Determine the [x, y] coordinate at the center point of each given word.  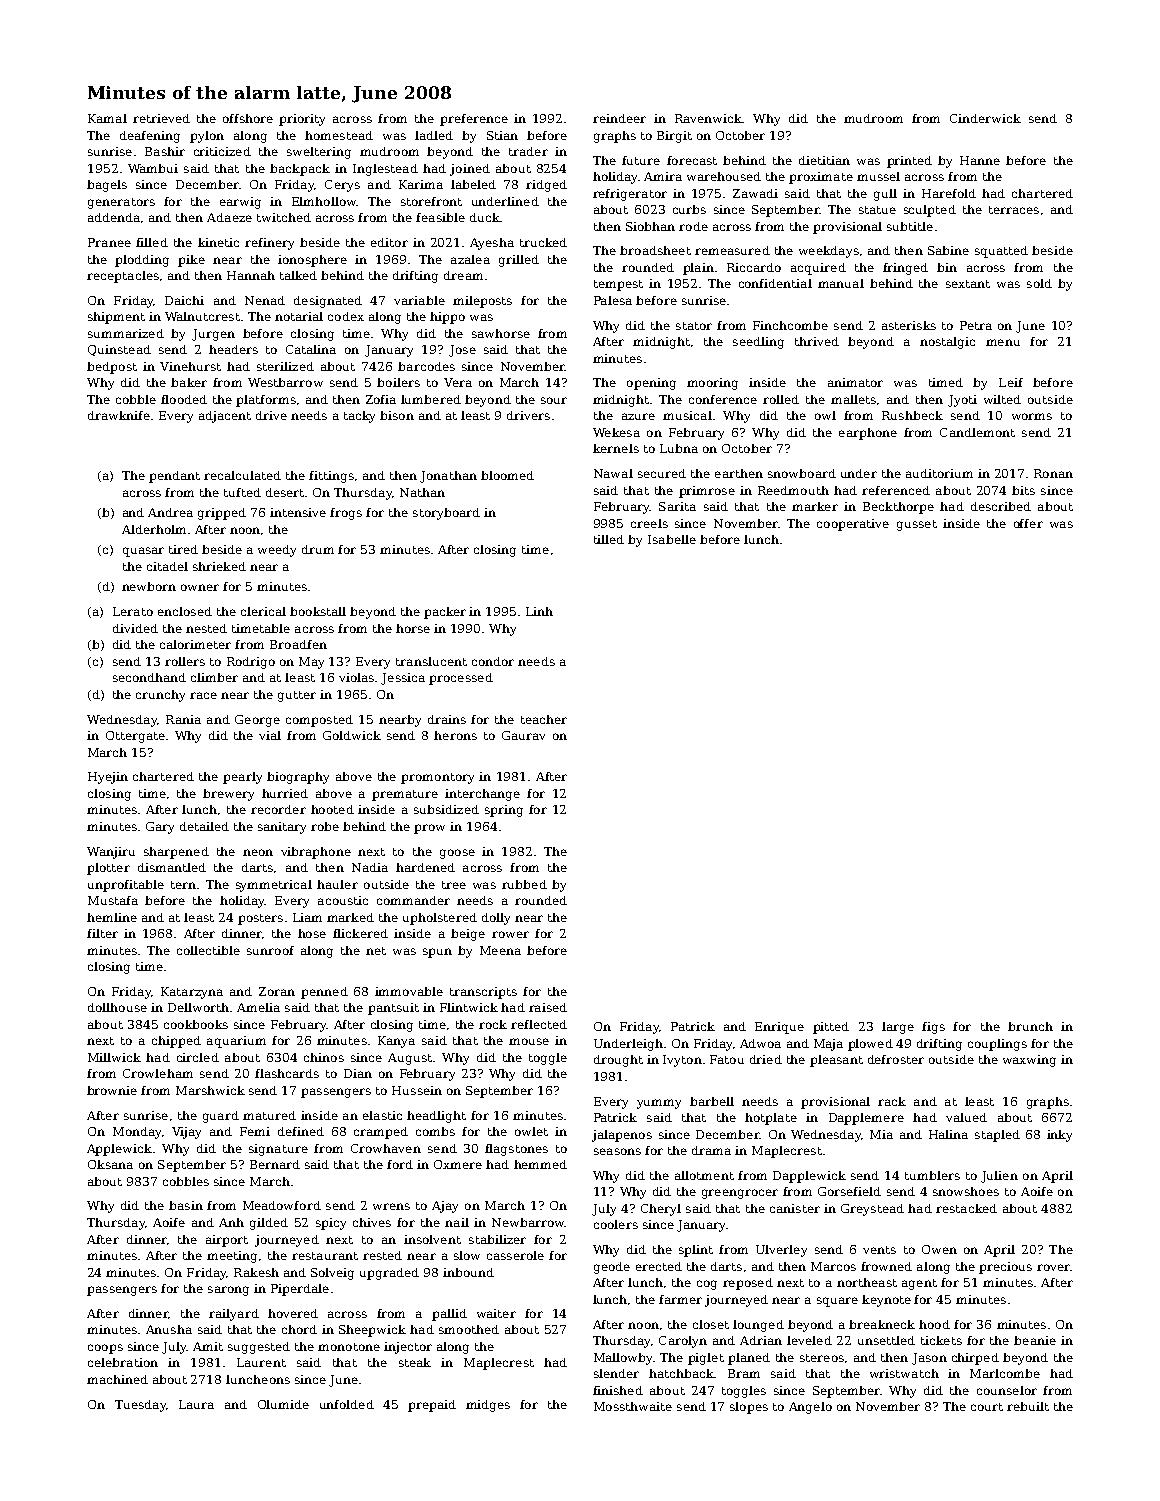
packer [445, 613]
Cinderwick [985, 118]
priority [302, 120]
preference [474, 120]
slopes [749, 1408]
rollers [185, 661]
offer [1028, 523]
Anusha [169, 1329]
